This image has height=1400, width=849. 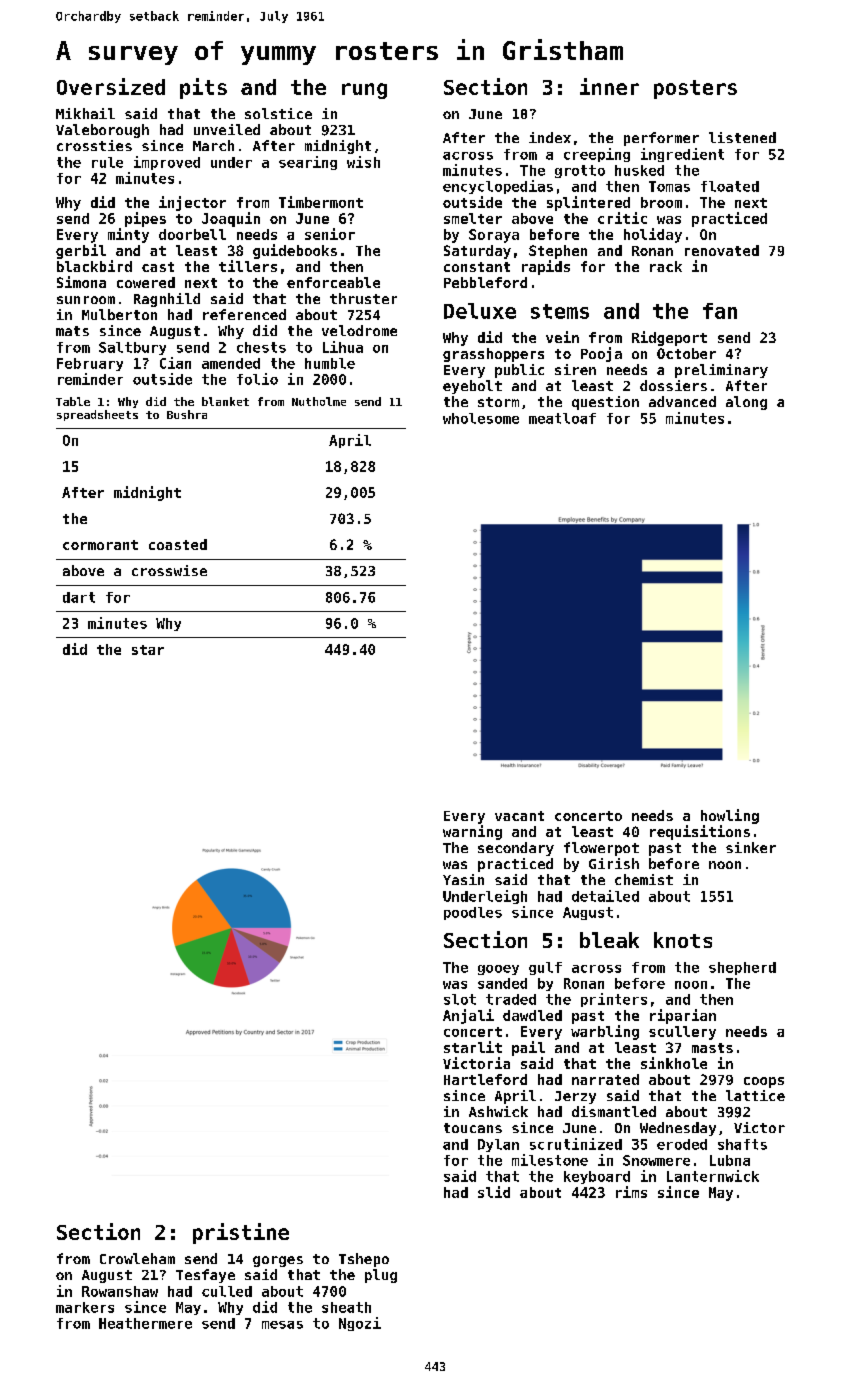 What do you see at coordinates (601, 849) in the image?
I see `flowerpot` at bounding box center [601, 849].
